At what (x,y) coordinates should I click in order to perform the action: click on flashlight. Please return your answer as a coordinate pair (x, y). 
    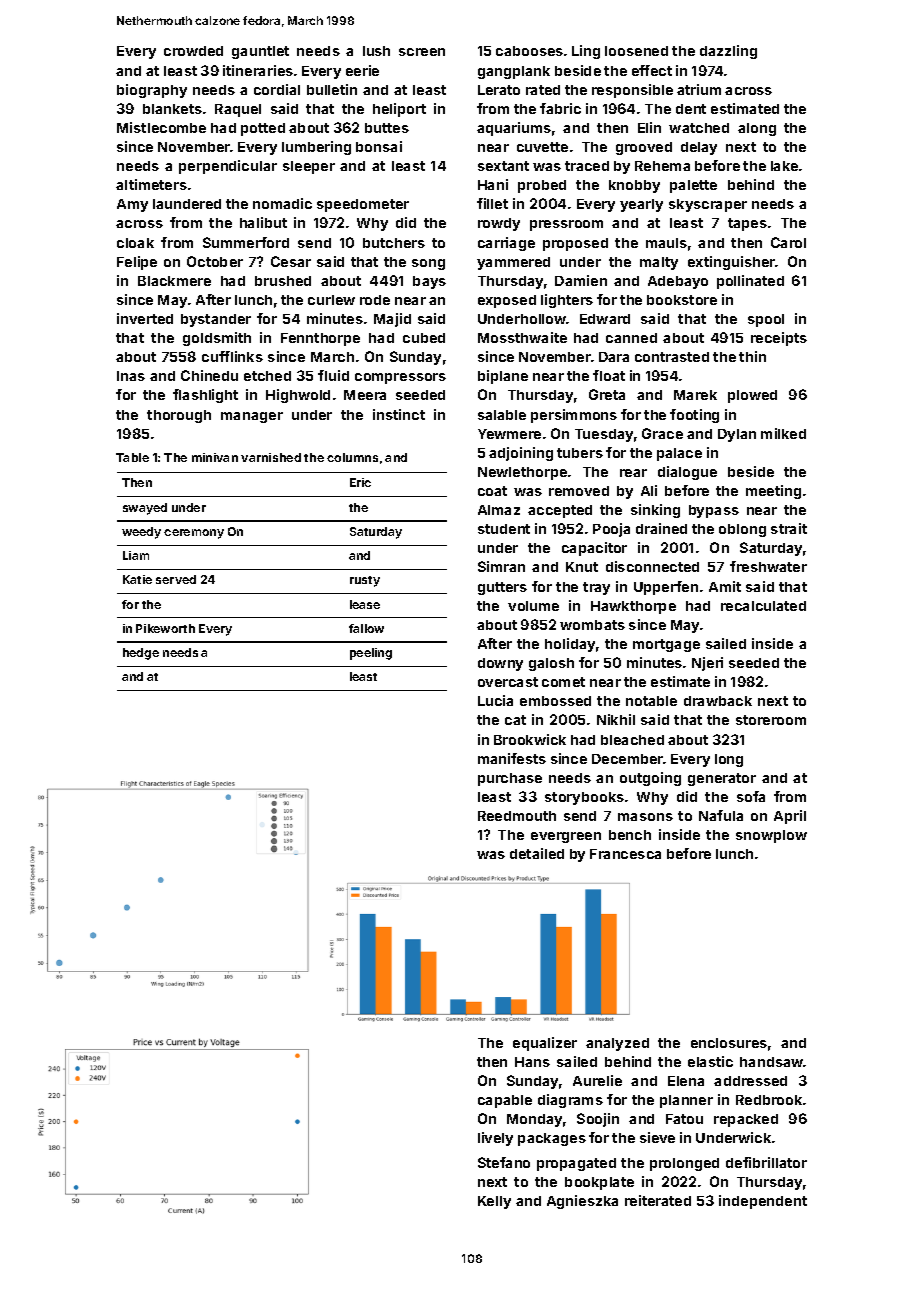
    Looking at the image, I should click on (205, 396).
